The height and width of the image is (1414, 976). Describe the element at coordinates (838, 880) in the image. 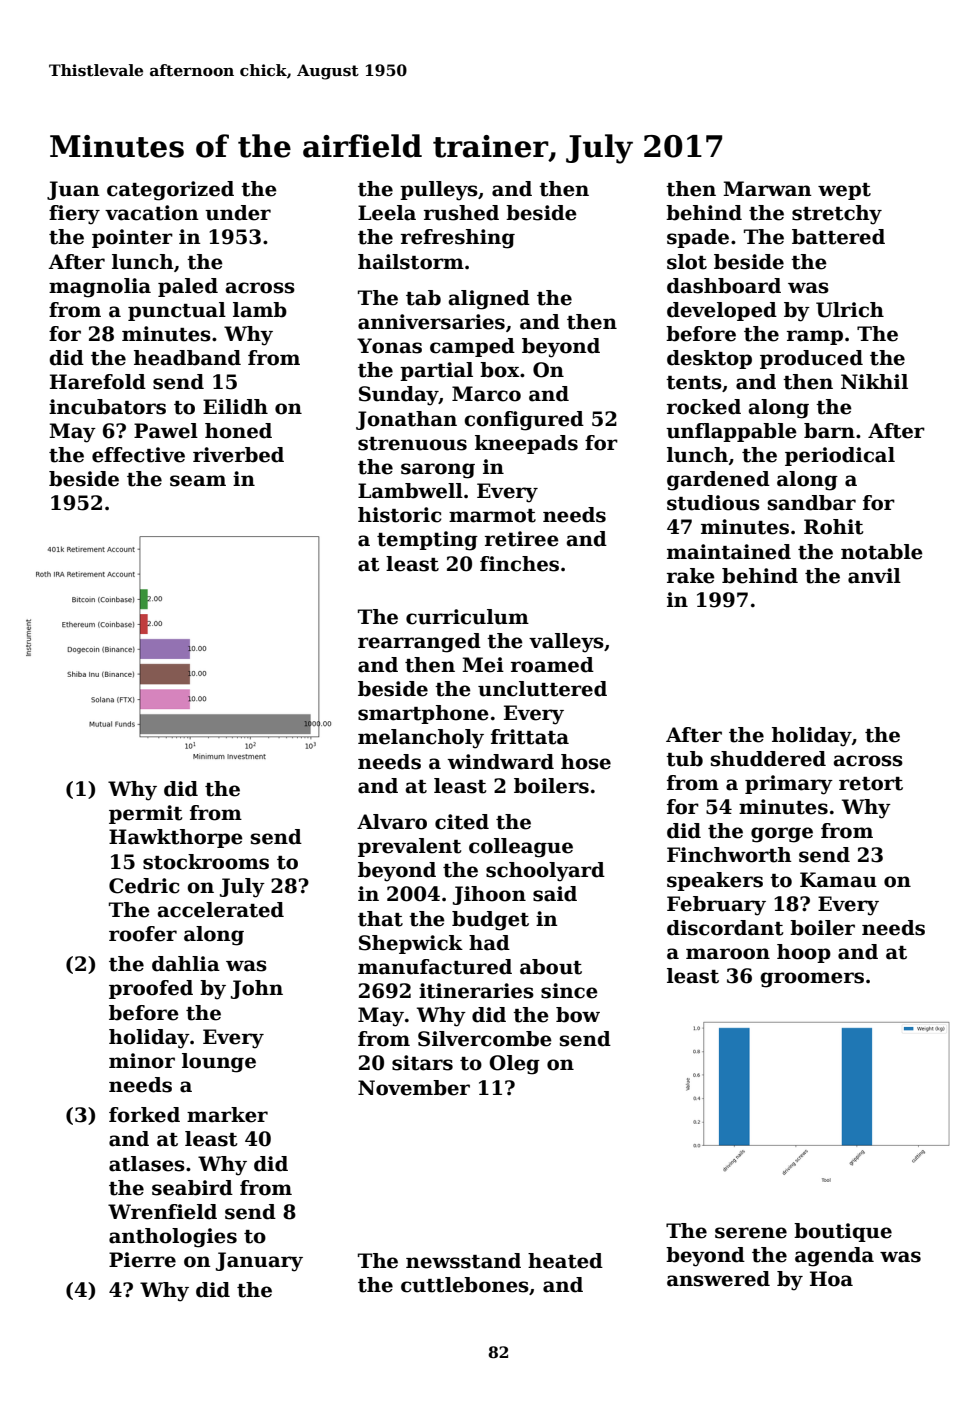

I see `Kamau` at that location.
